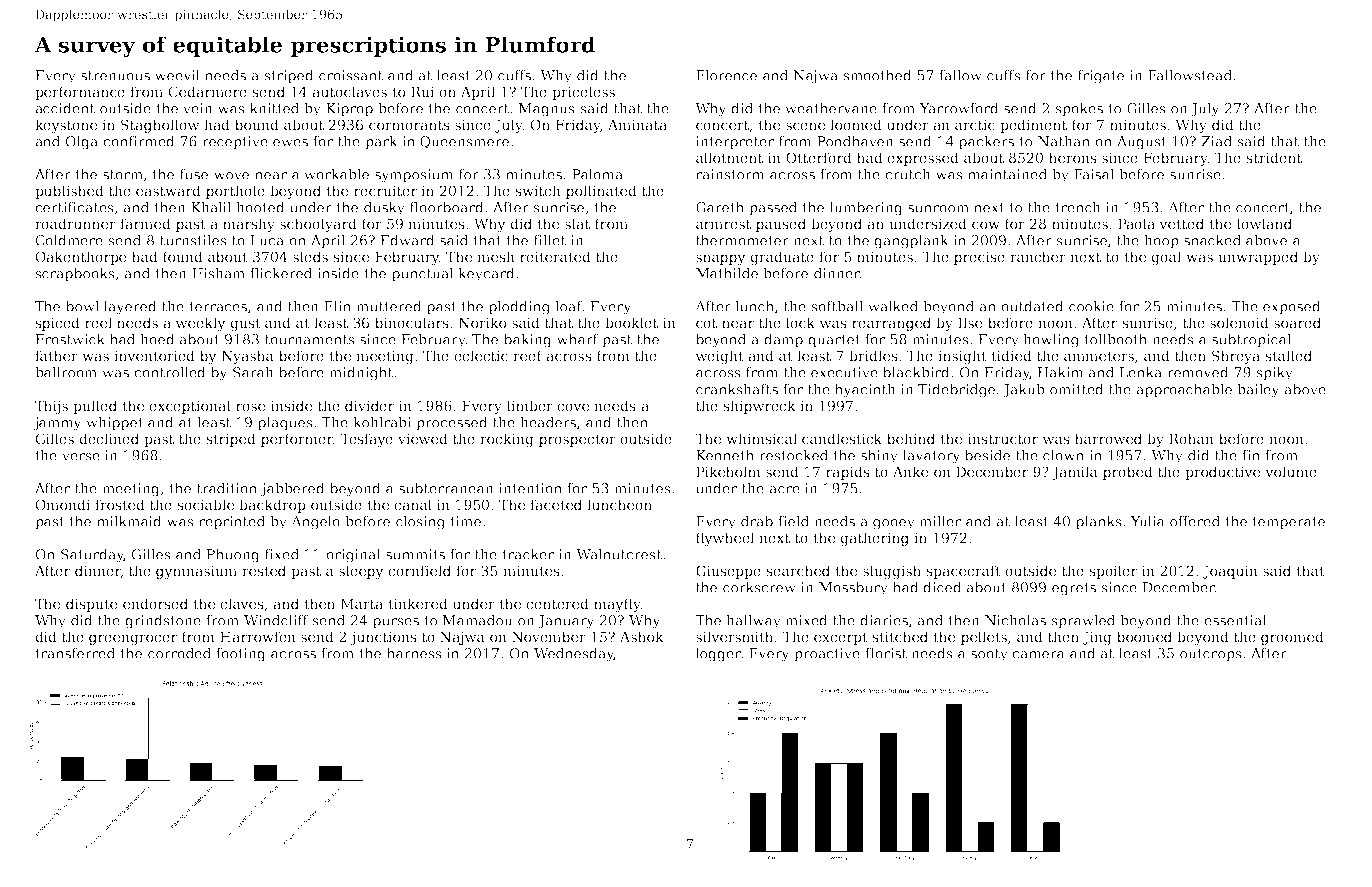 The height and width of the screenshot is (887, 1372). I want to click on Jakub, so click(1024, 391).
